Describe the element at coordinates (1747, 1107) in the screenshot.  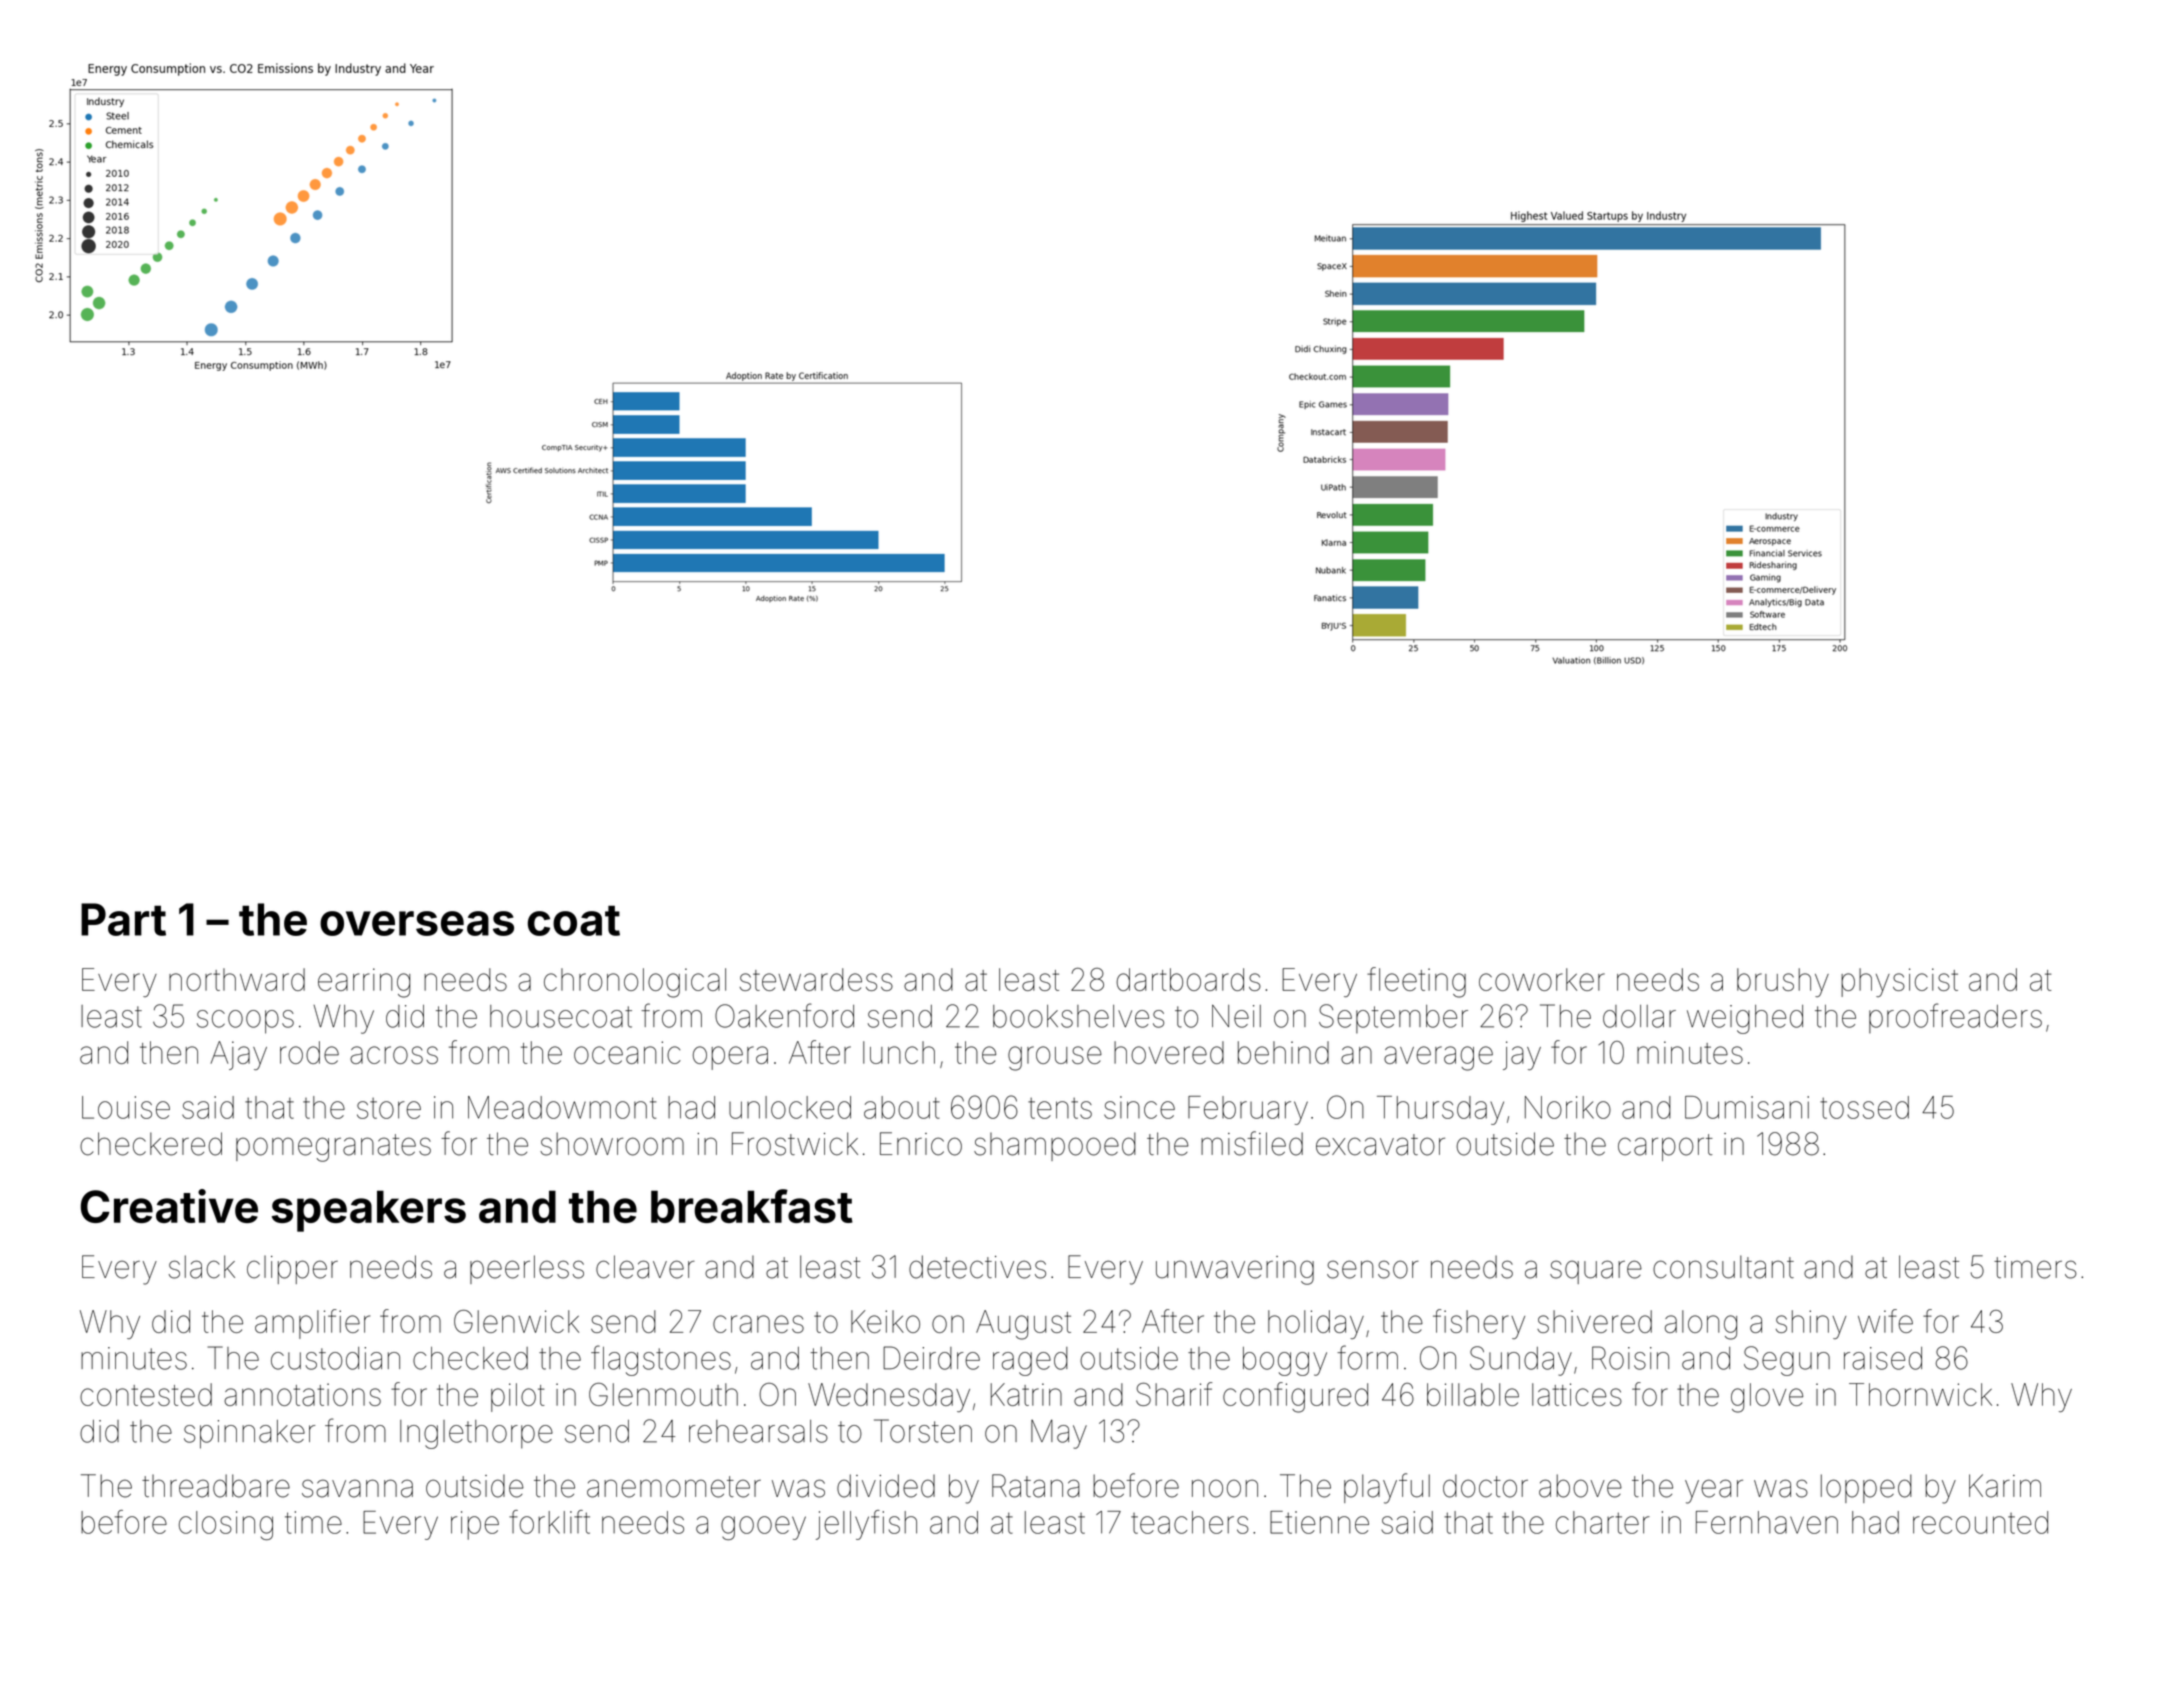
I see `Dumisani` at that location.
